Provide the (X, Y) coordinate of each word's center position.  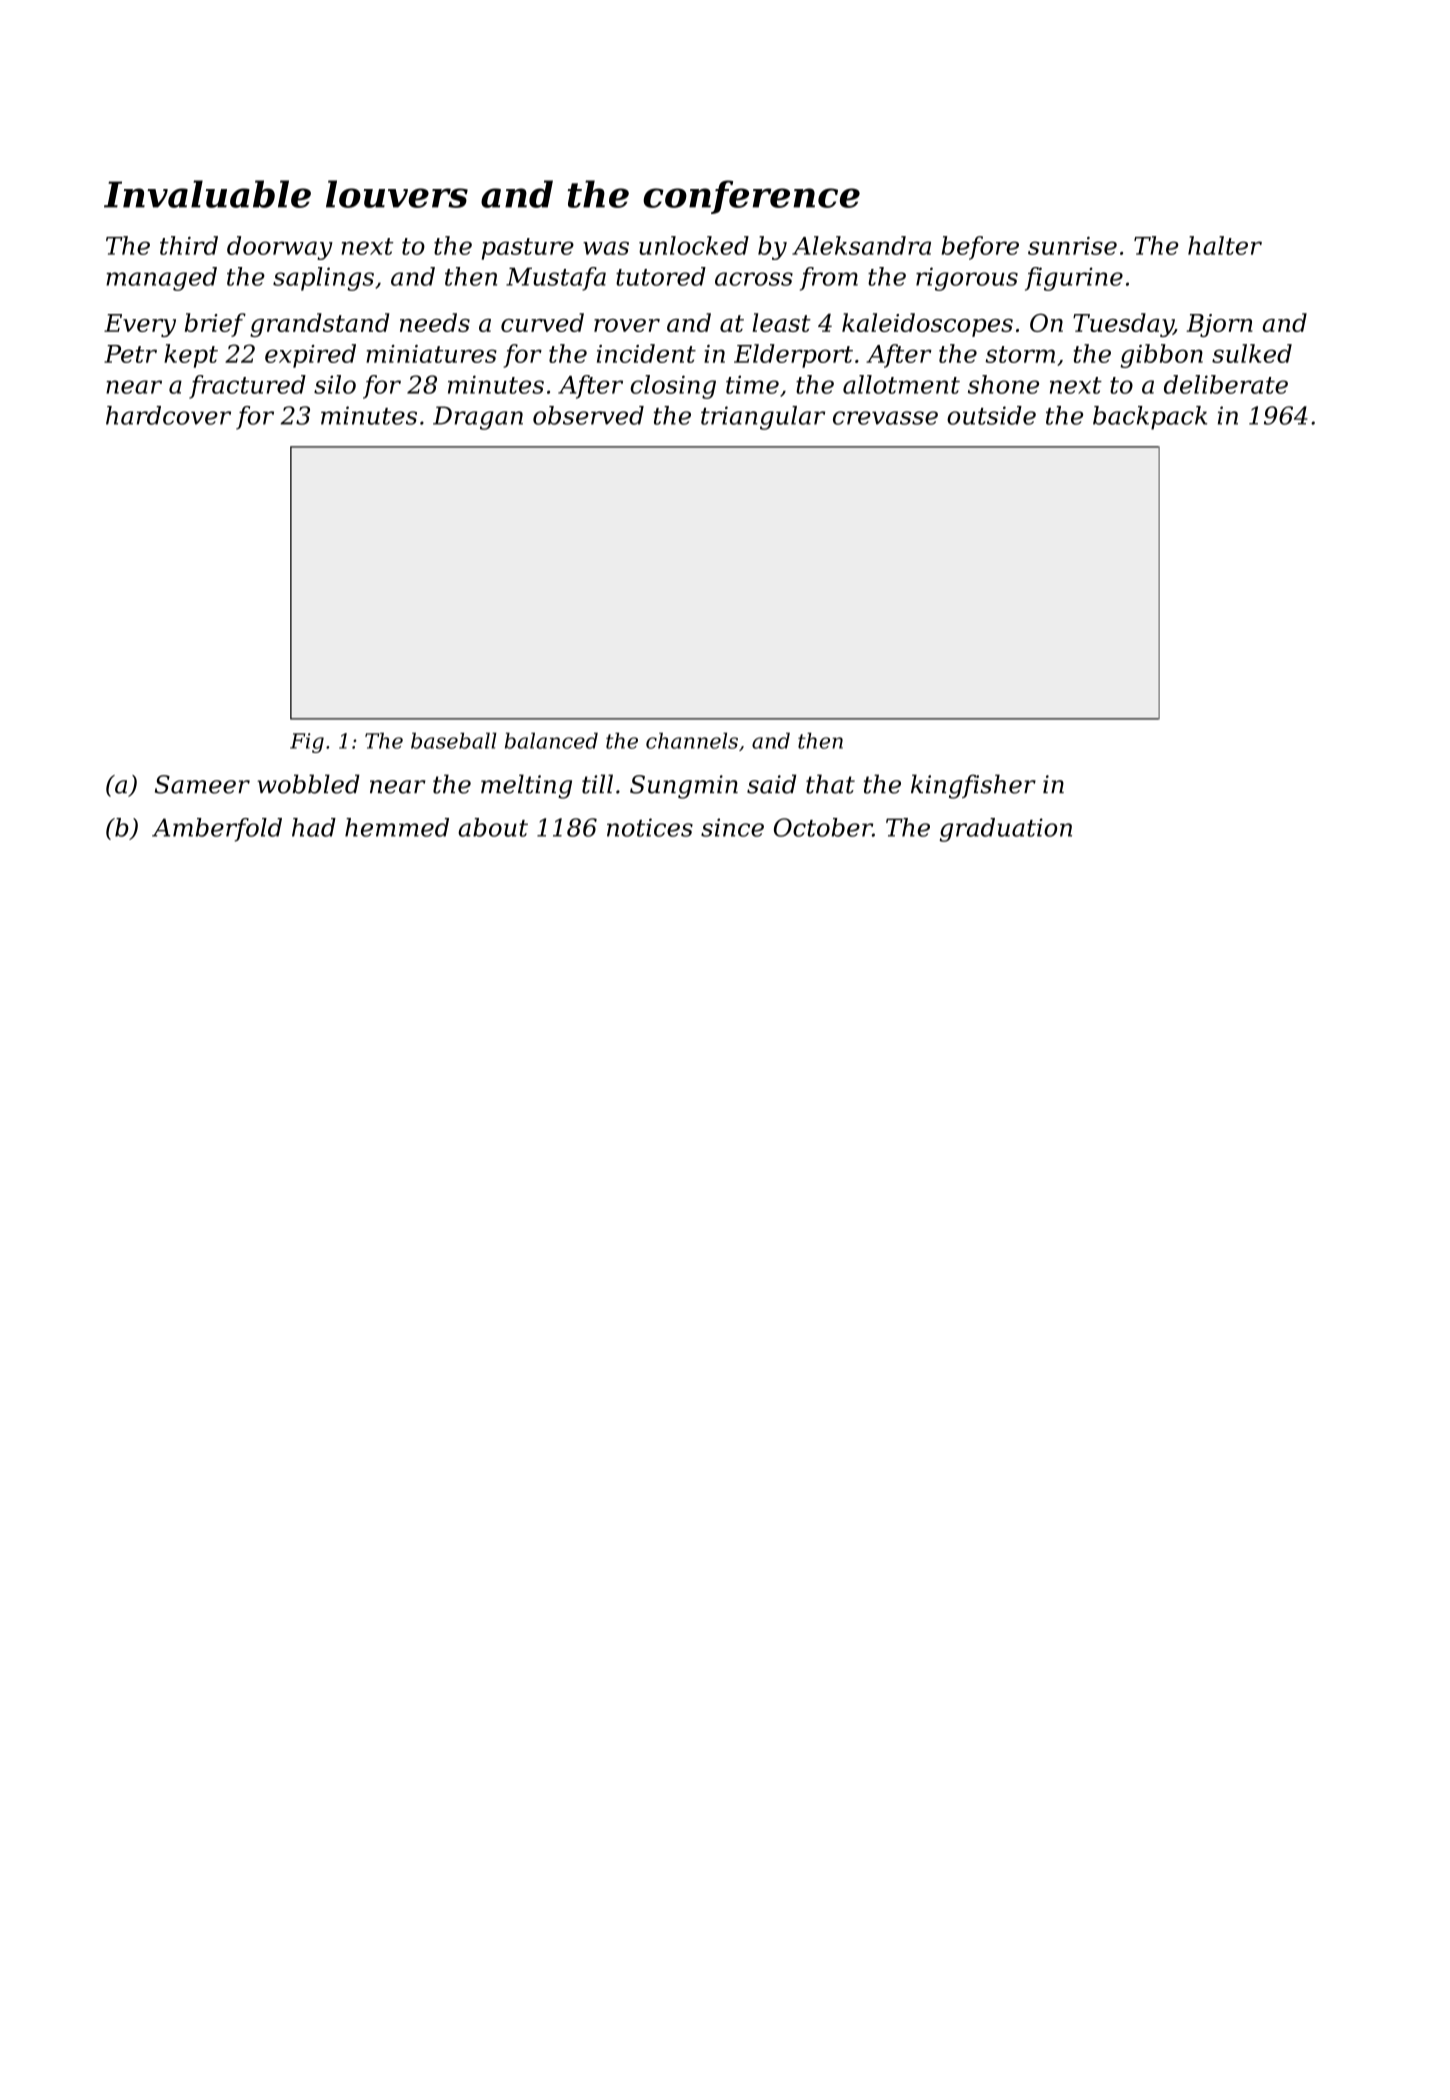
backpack (1150, 418)
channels (692, 741)
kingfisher (973, 786)
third (189, 245)
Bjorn (1219, 325)
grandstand (319, 325)
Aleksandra (861, 245)
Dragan (478, 418)
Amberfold (217, 830)
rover (627, 325)
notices (650, 827)
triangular (763, 418)
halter (1225, 245)
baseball (454, 741)
